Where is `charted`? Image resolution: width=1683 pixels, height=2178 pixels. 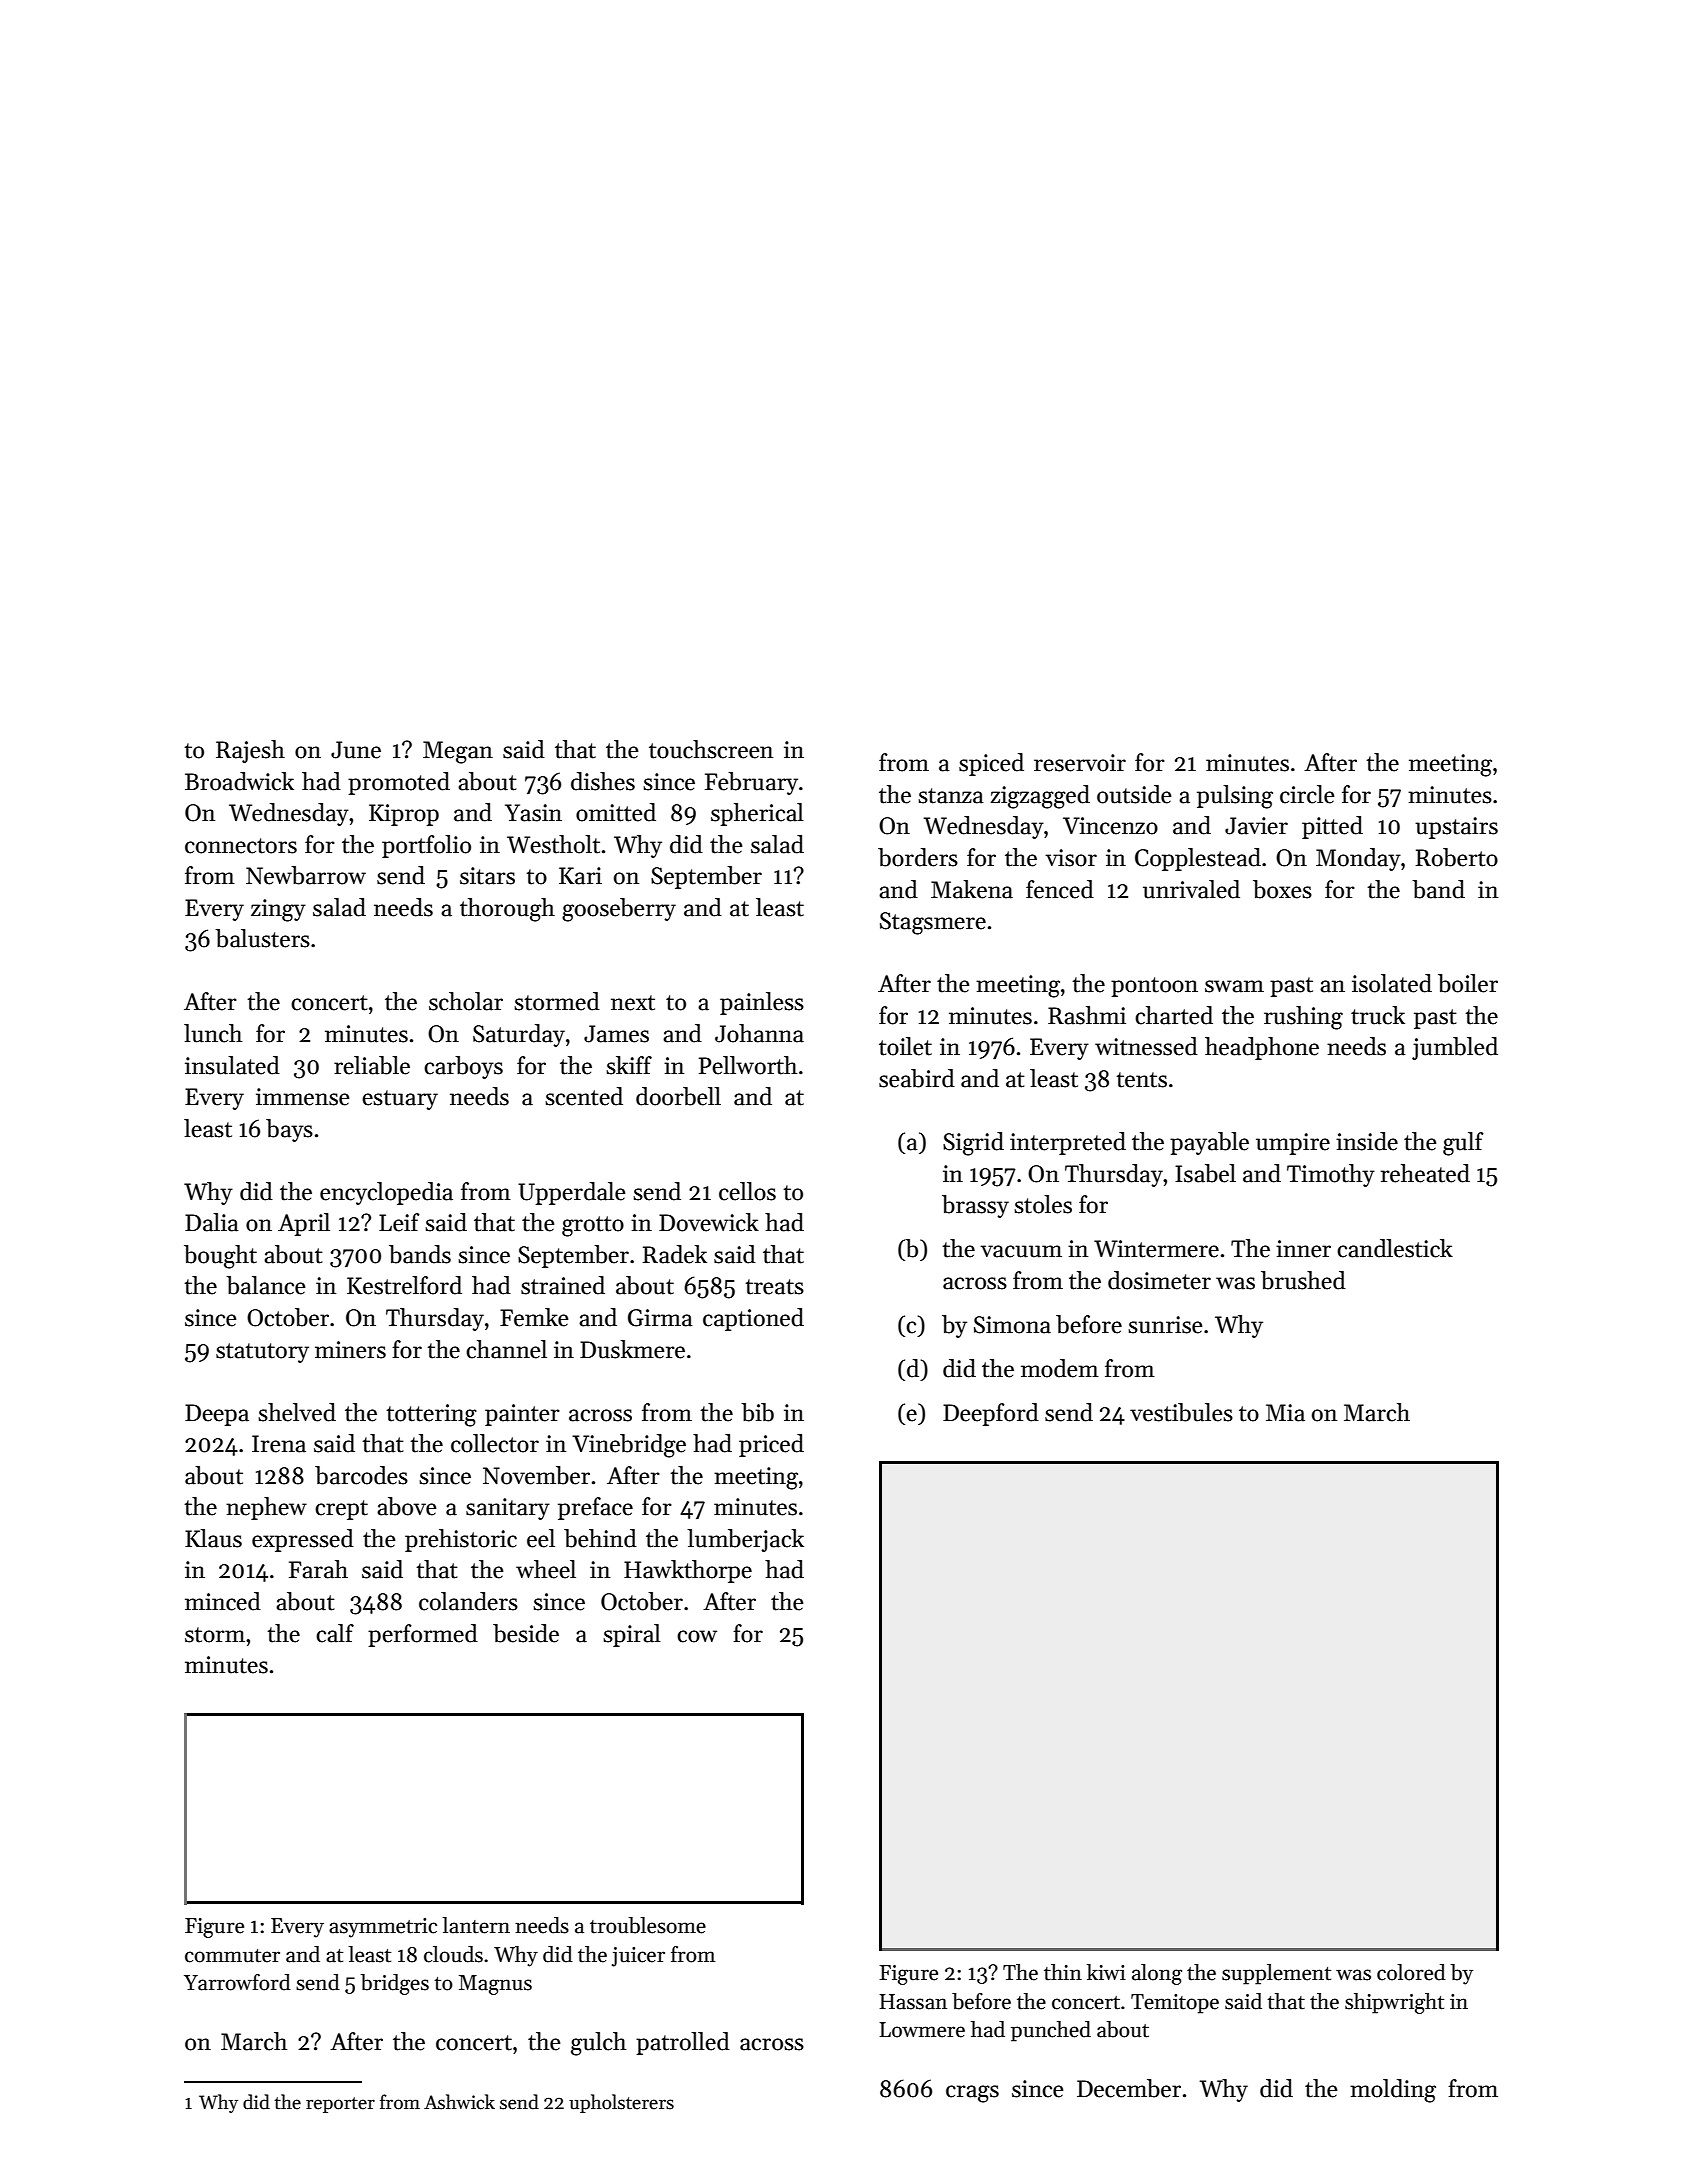
charted is located at coordinates (1174, 1015).
